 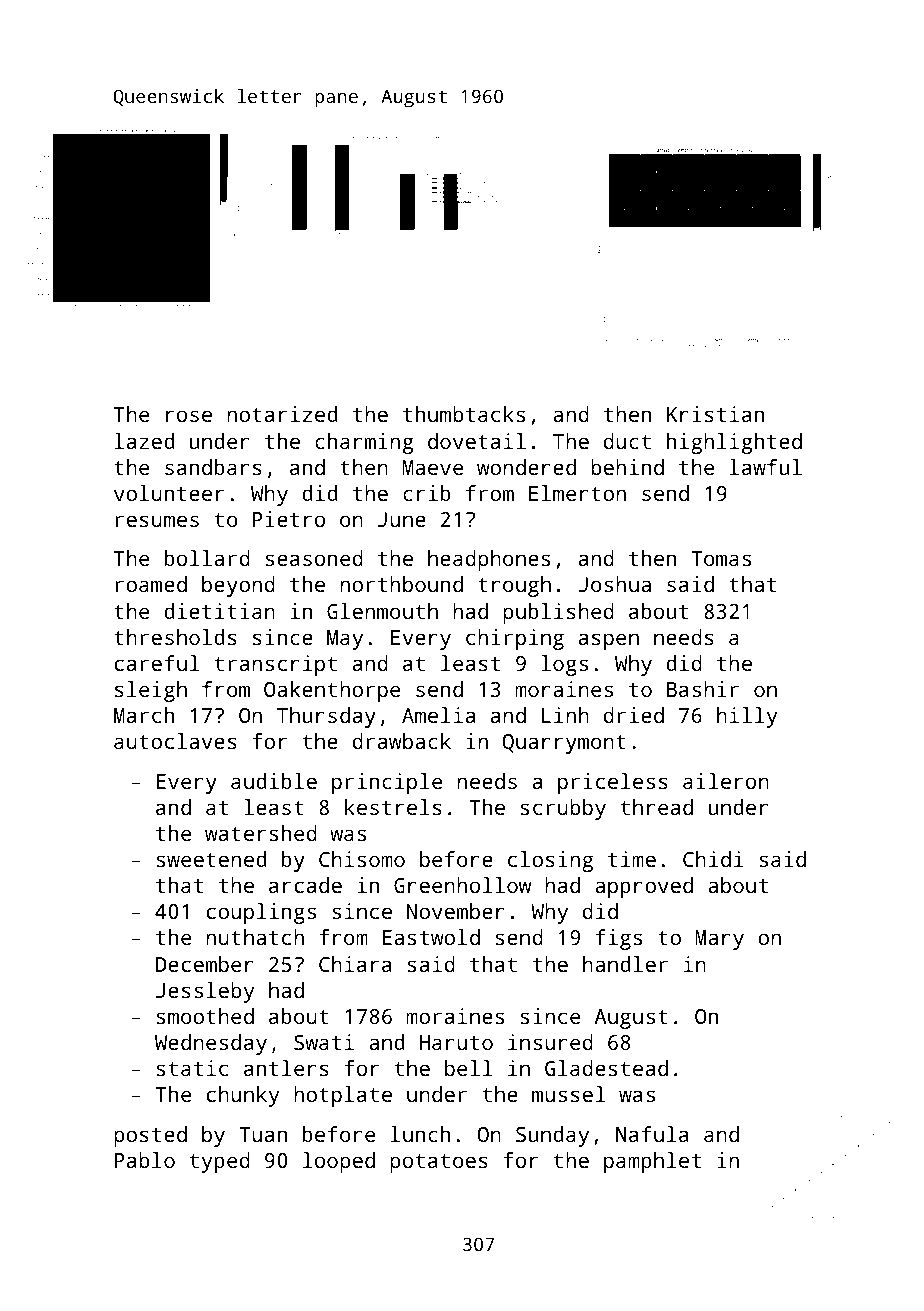 What do you see at coordinates (219, 1162) in the screenshot?
I see `typed` at bounding box center [219, 1162].
